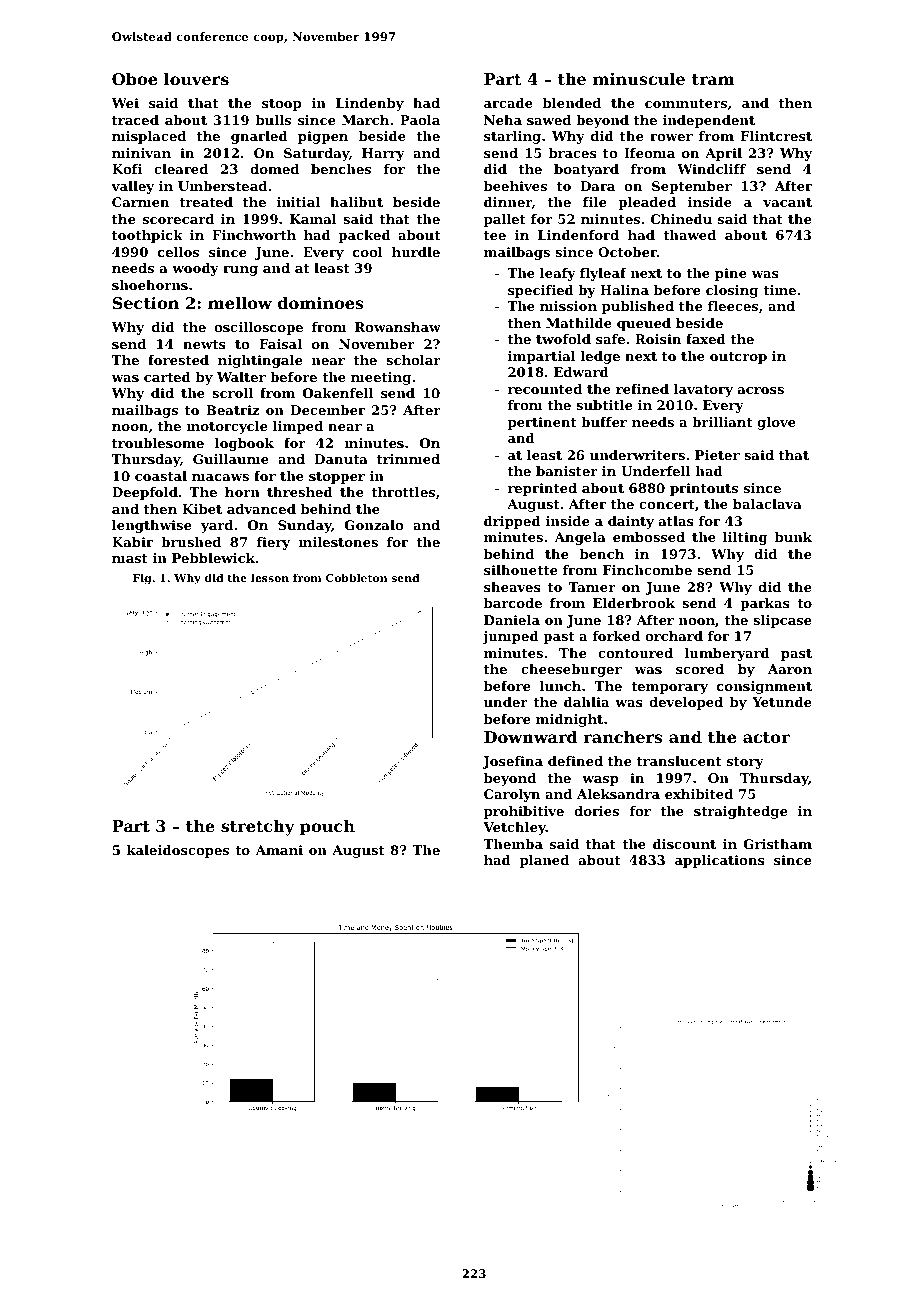 This document has width=924, height=1308. What do you see at coordinates (178, 851) in the document?
I see `kaleidoscopes` at bounding box center [178, 851].
